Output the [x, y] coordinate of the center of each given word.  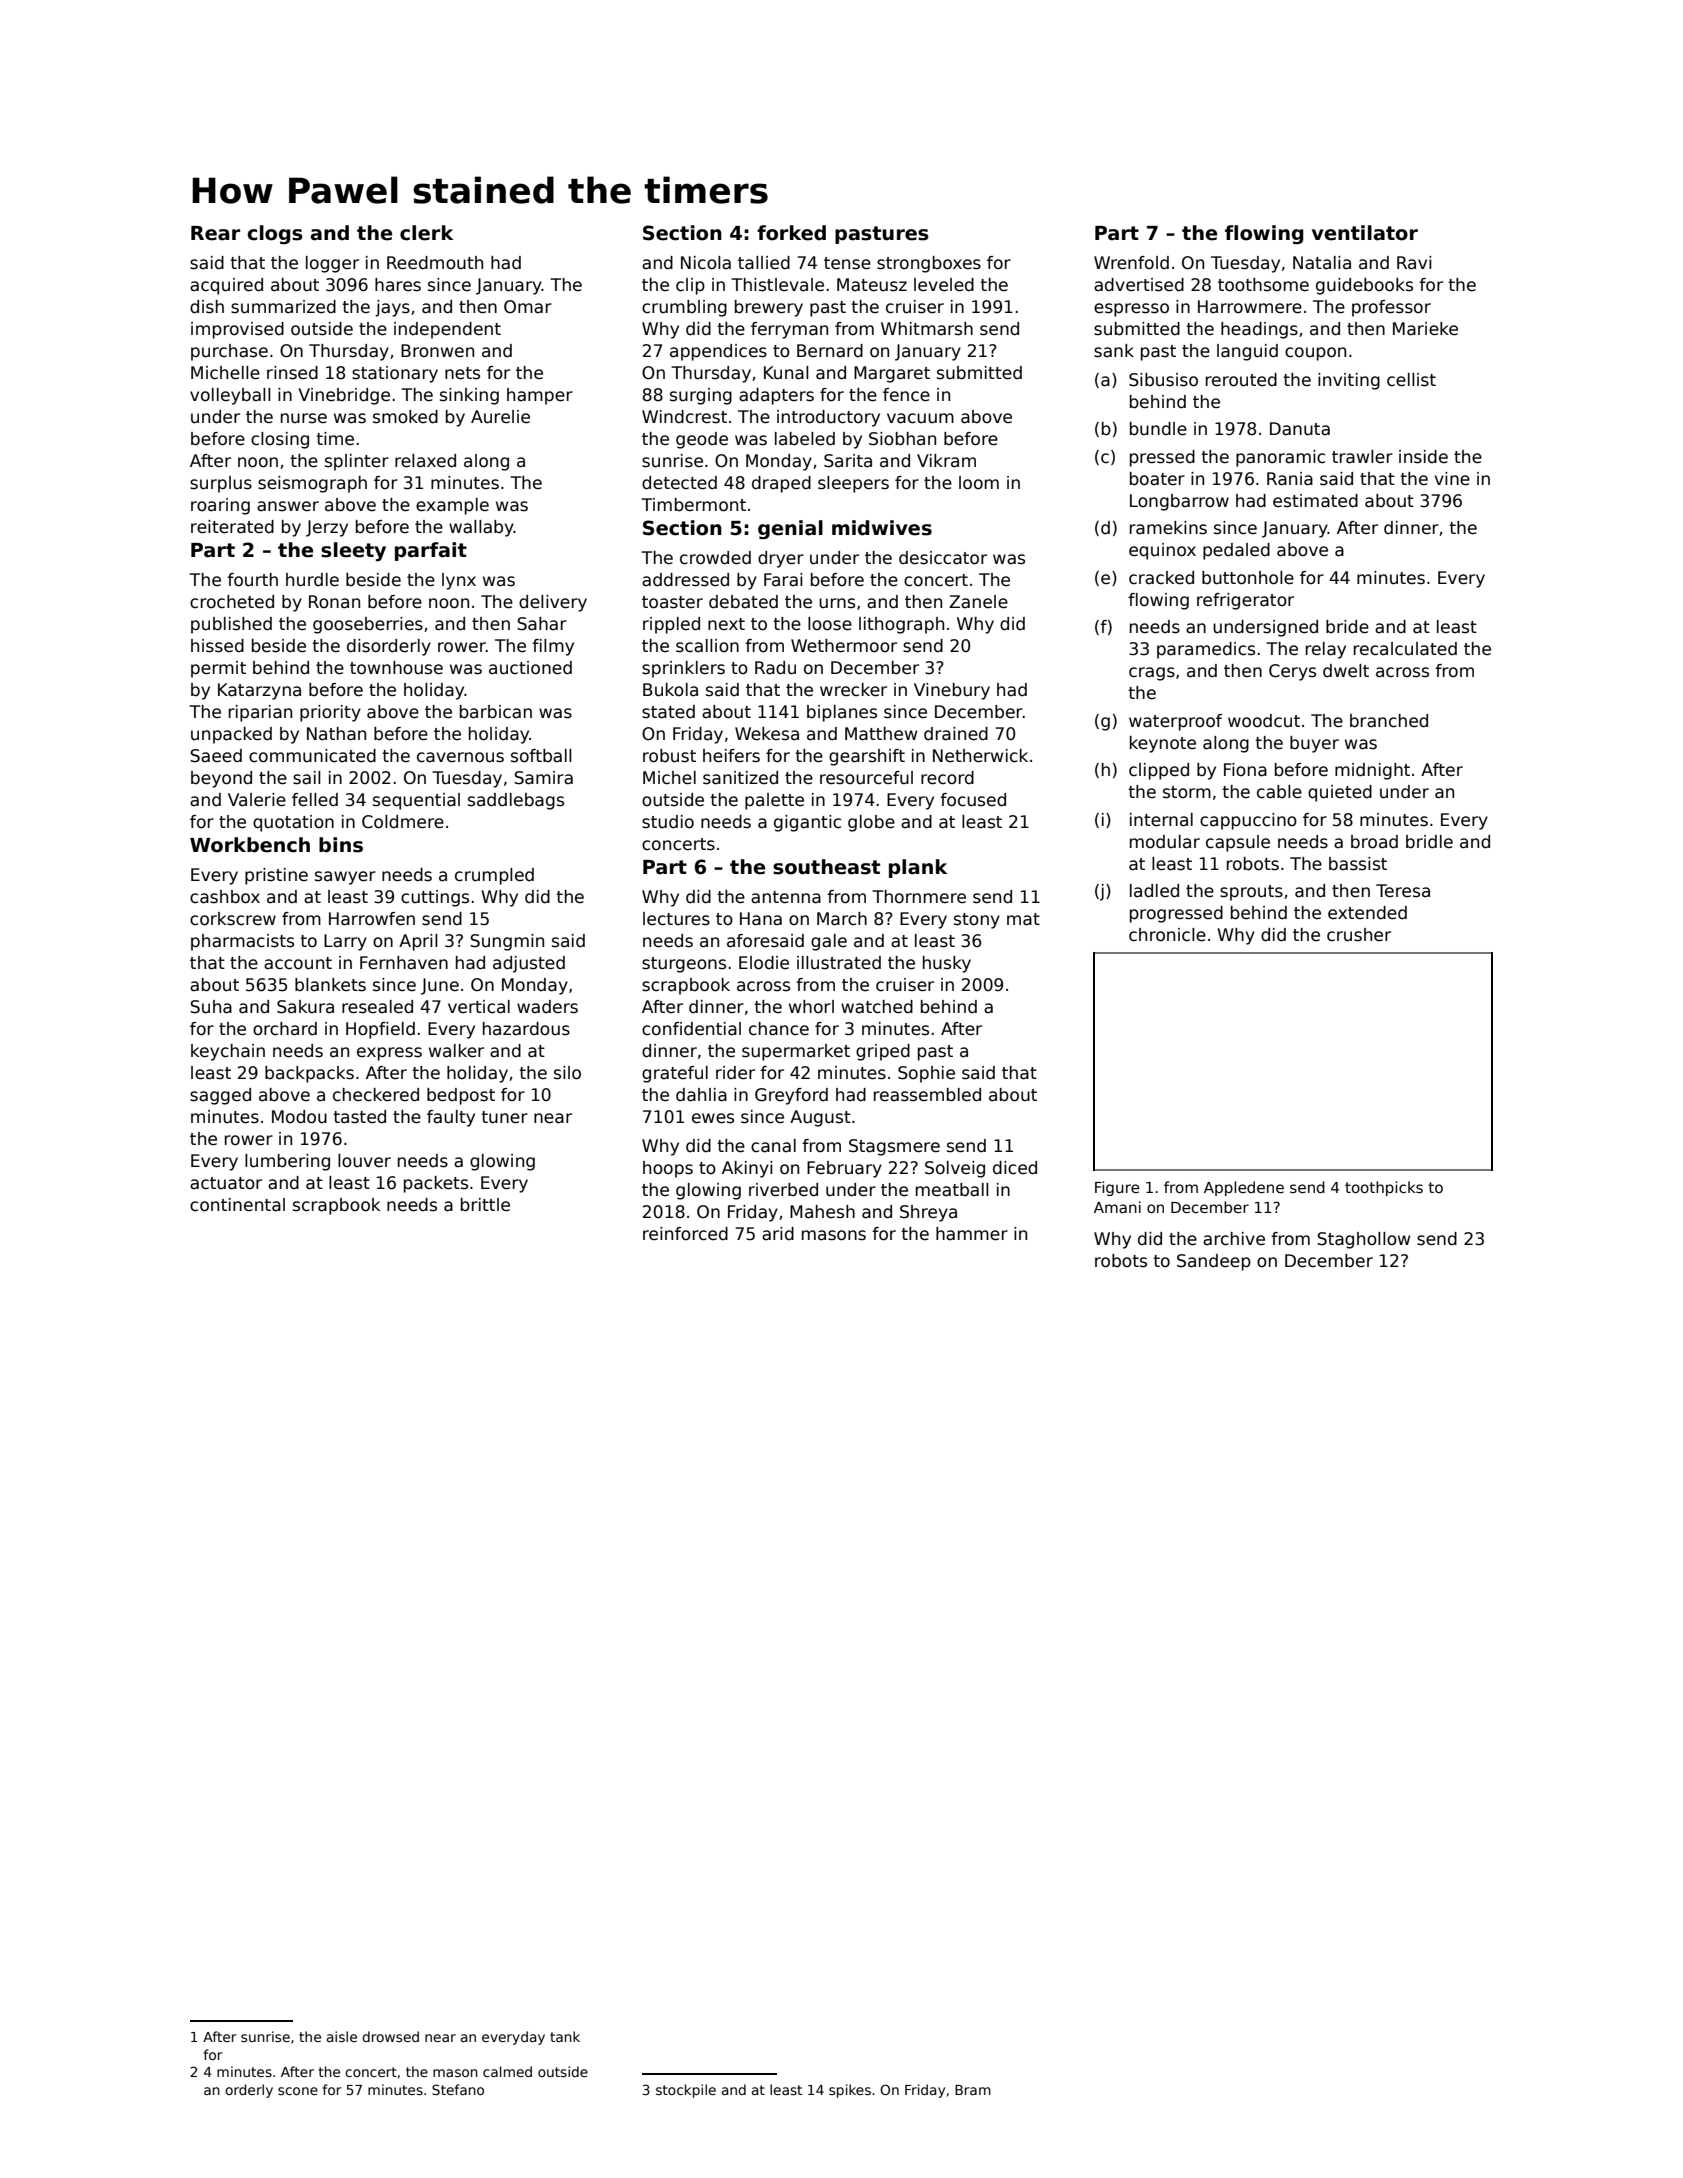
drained [956, 734]
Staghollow [1363, 1240]
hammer [972, 1234]
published [231, 625]
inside [1423, 457]
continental [237, 1205]
